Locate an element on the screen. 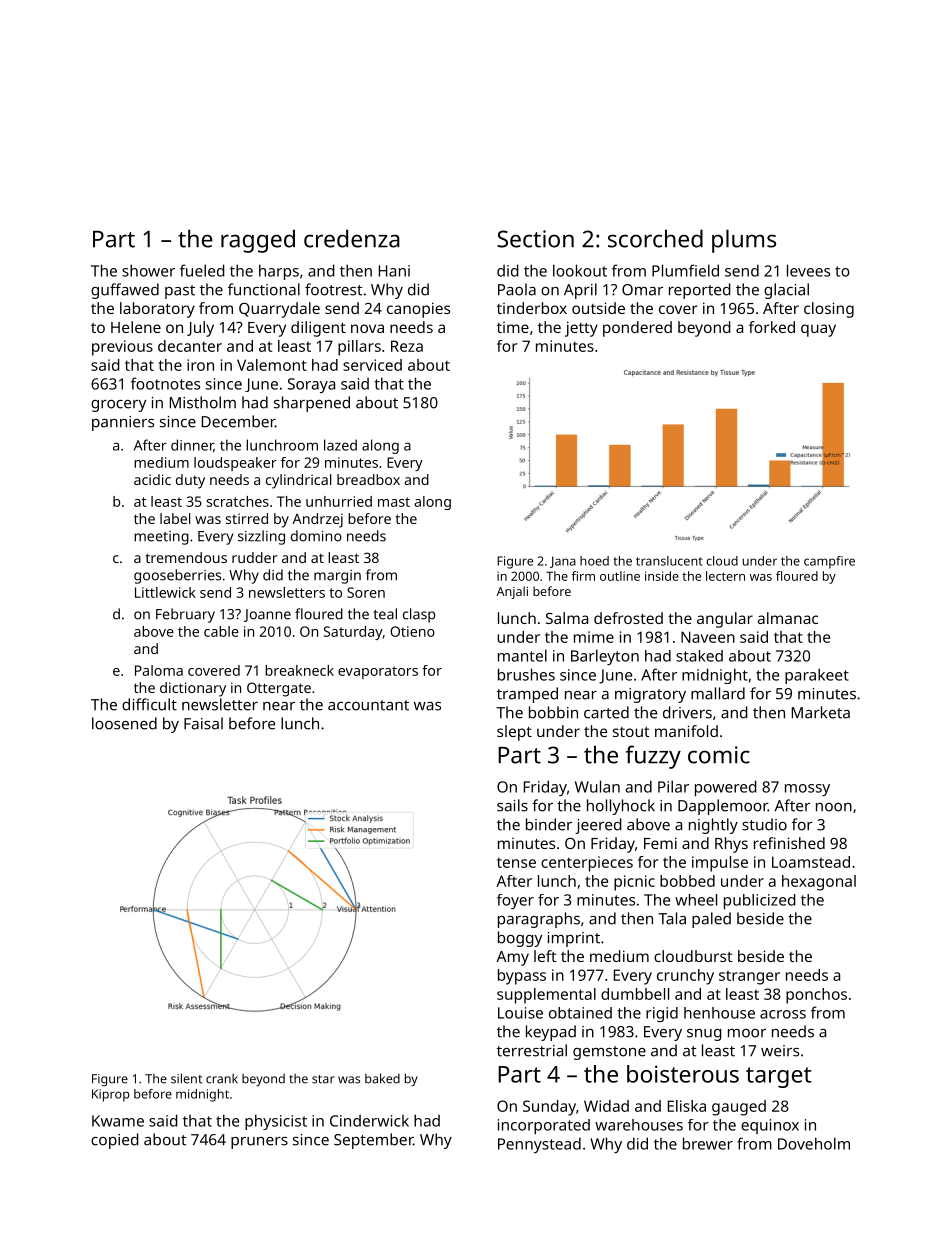 The image size is (952, 1233). ragged is located at coordinates (258, 241).
